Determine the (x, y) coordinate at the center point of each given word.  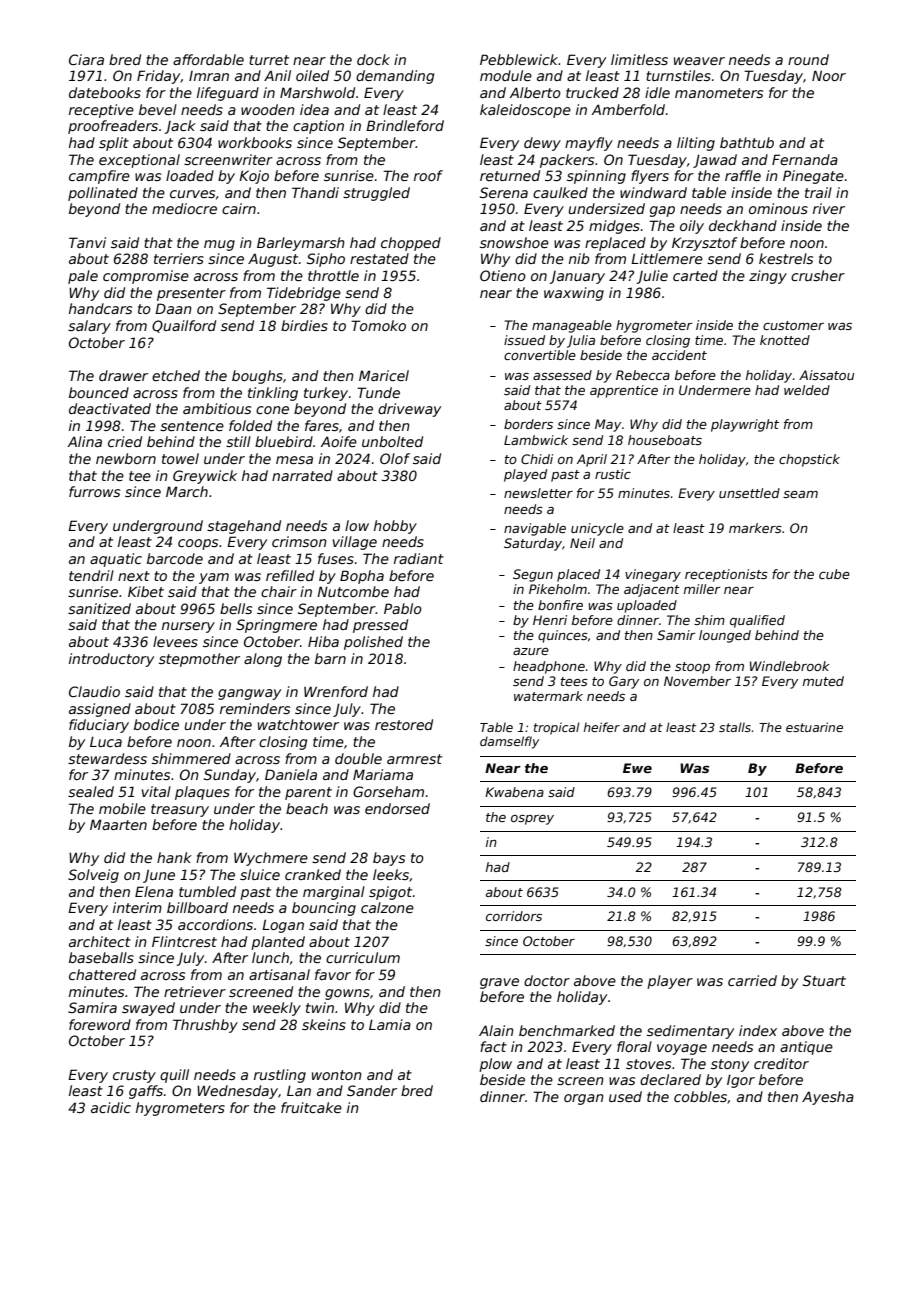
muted (823, 681)
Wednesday (237, 1092)
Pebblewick (519, 59)
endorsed (397, 808)
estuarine (814, 727)
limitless (639, 59)
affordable (208, 59)
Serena (504, 192)
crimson (299, 541)
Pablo (403, 608)
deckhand (743, 225)
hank (174, 857)
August (273, 260)
